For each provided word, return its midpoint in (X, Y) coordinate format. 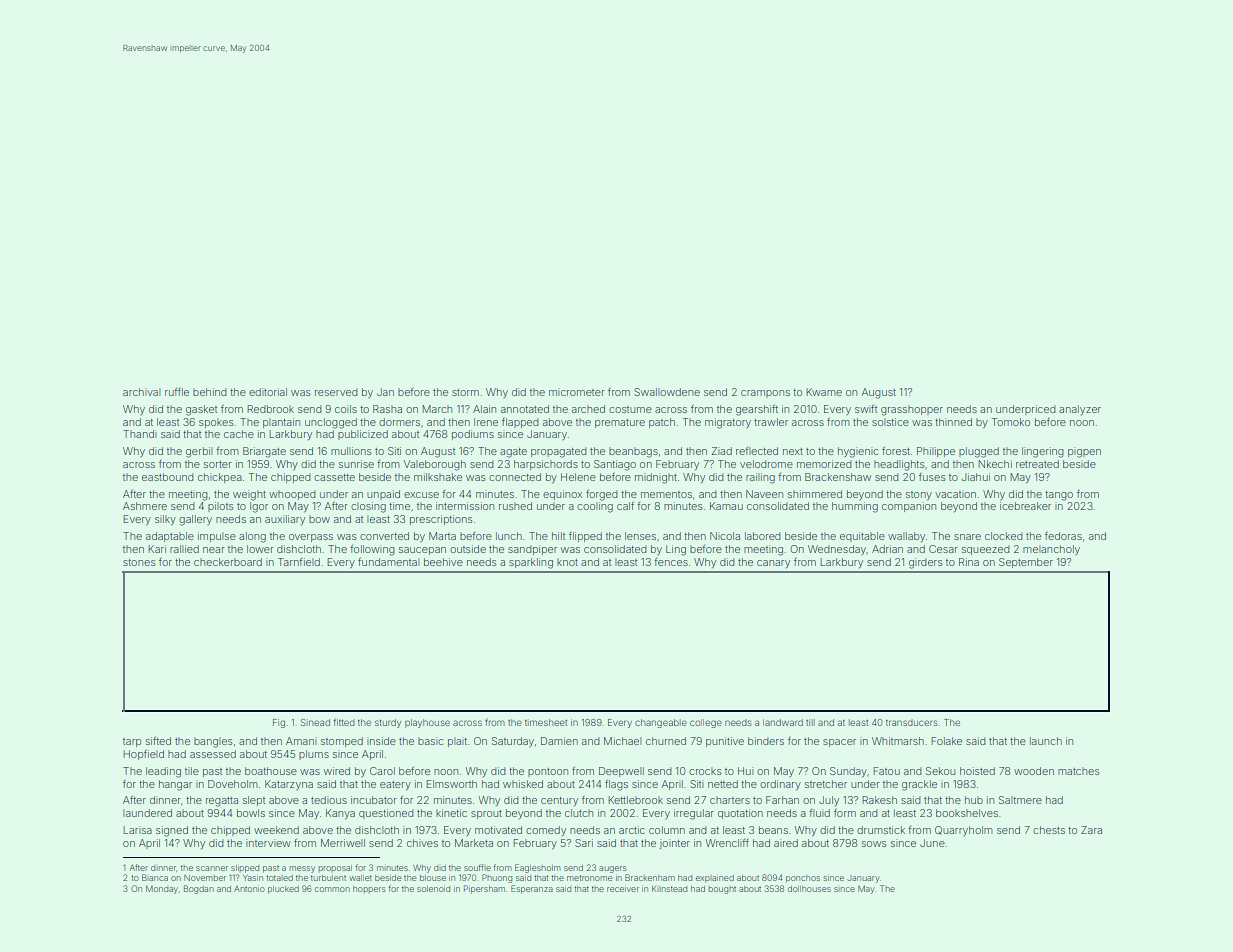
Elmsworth (452, 784)
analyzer (1080, 410)
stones (139, 562)
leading (163, 772)
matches (1078, 771)
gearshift (757, 410)
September (1026, 563)
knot (567, 562)
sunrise (356, 464)
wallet (360, 878)
